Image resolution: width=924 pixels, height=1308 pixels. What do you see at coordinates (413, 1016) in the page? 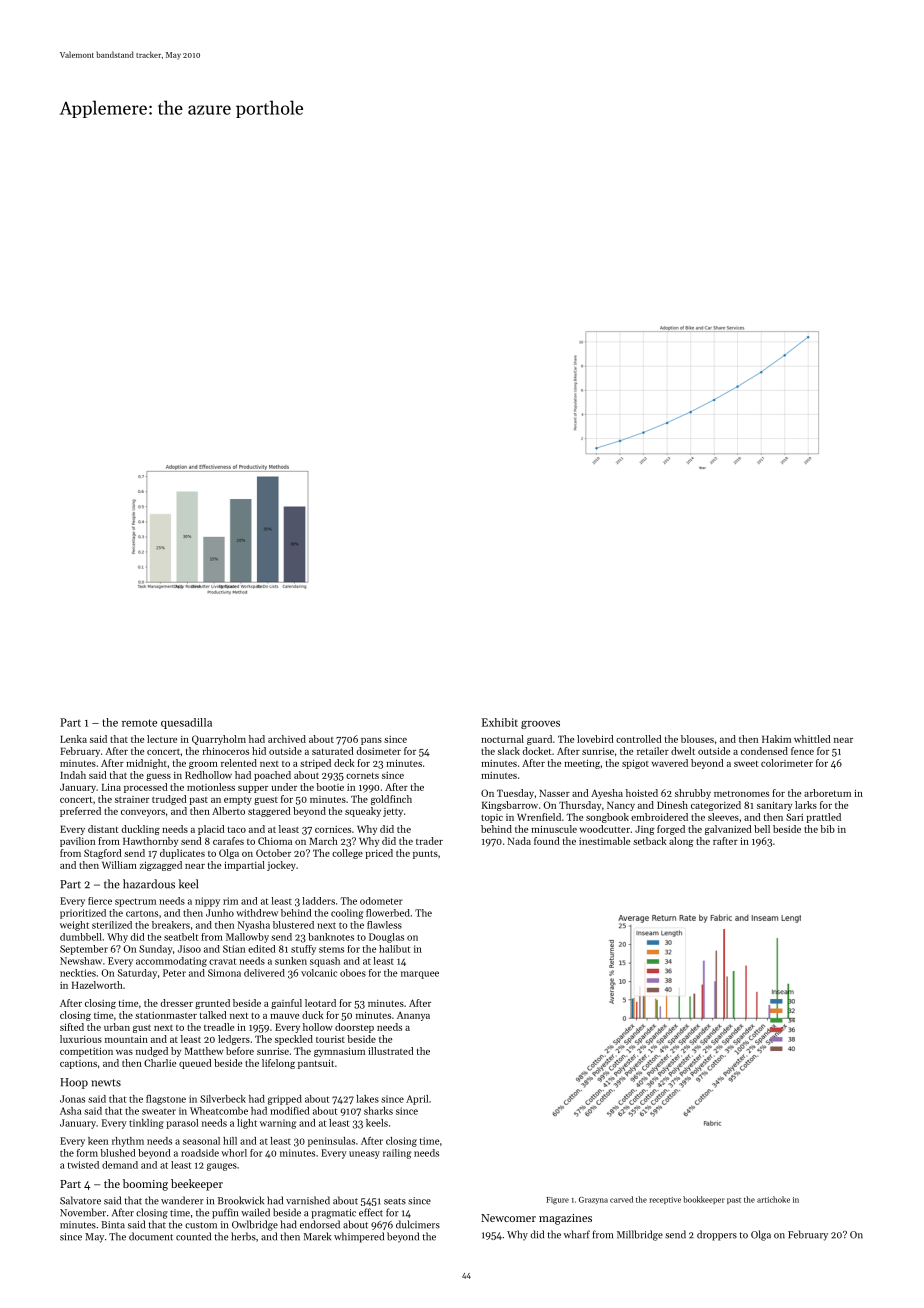
I see `Ananya` at bounding box center [413, 1016].
